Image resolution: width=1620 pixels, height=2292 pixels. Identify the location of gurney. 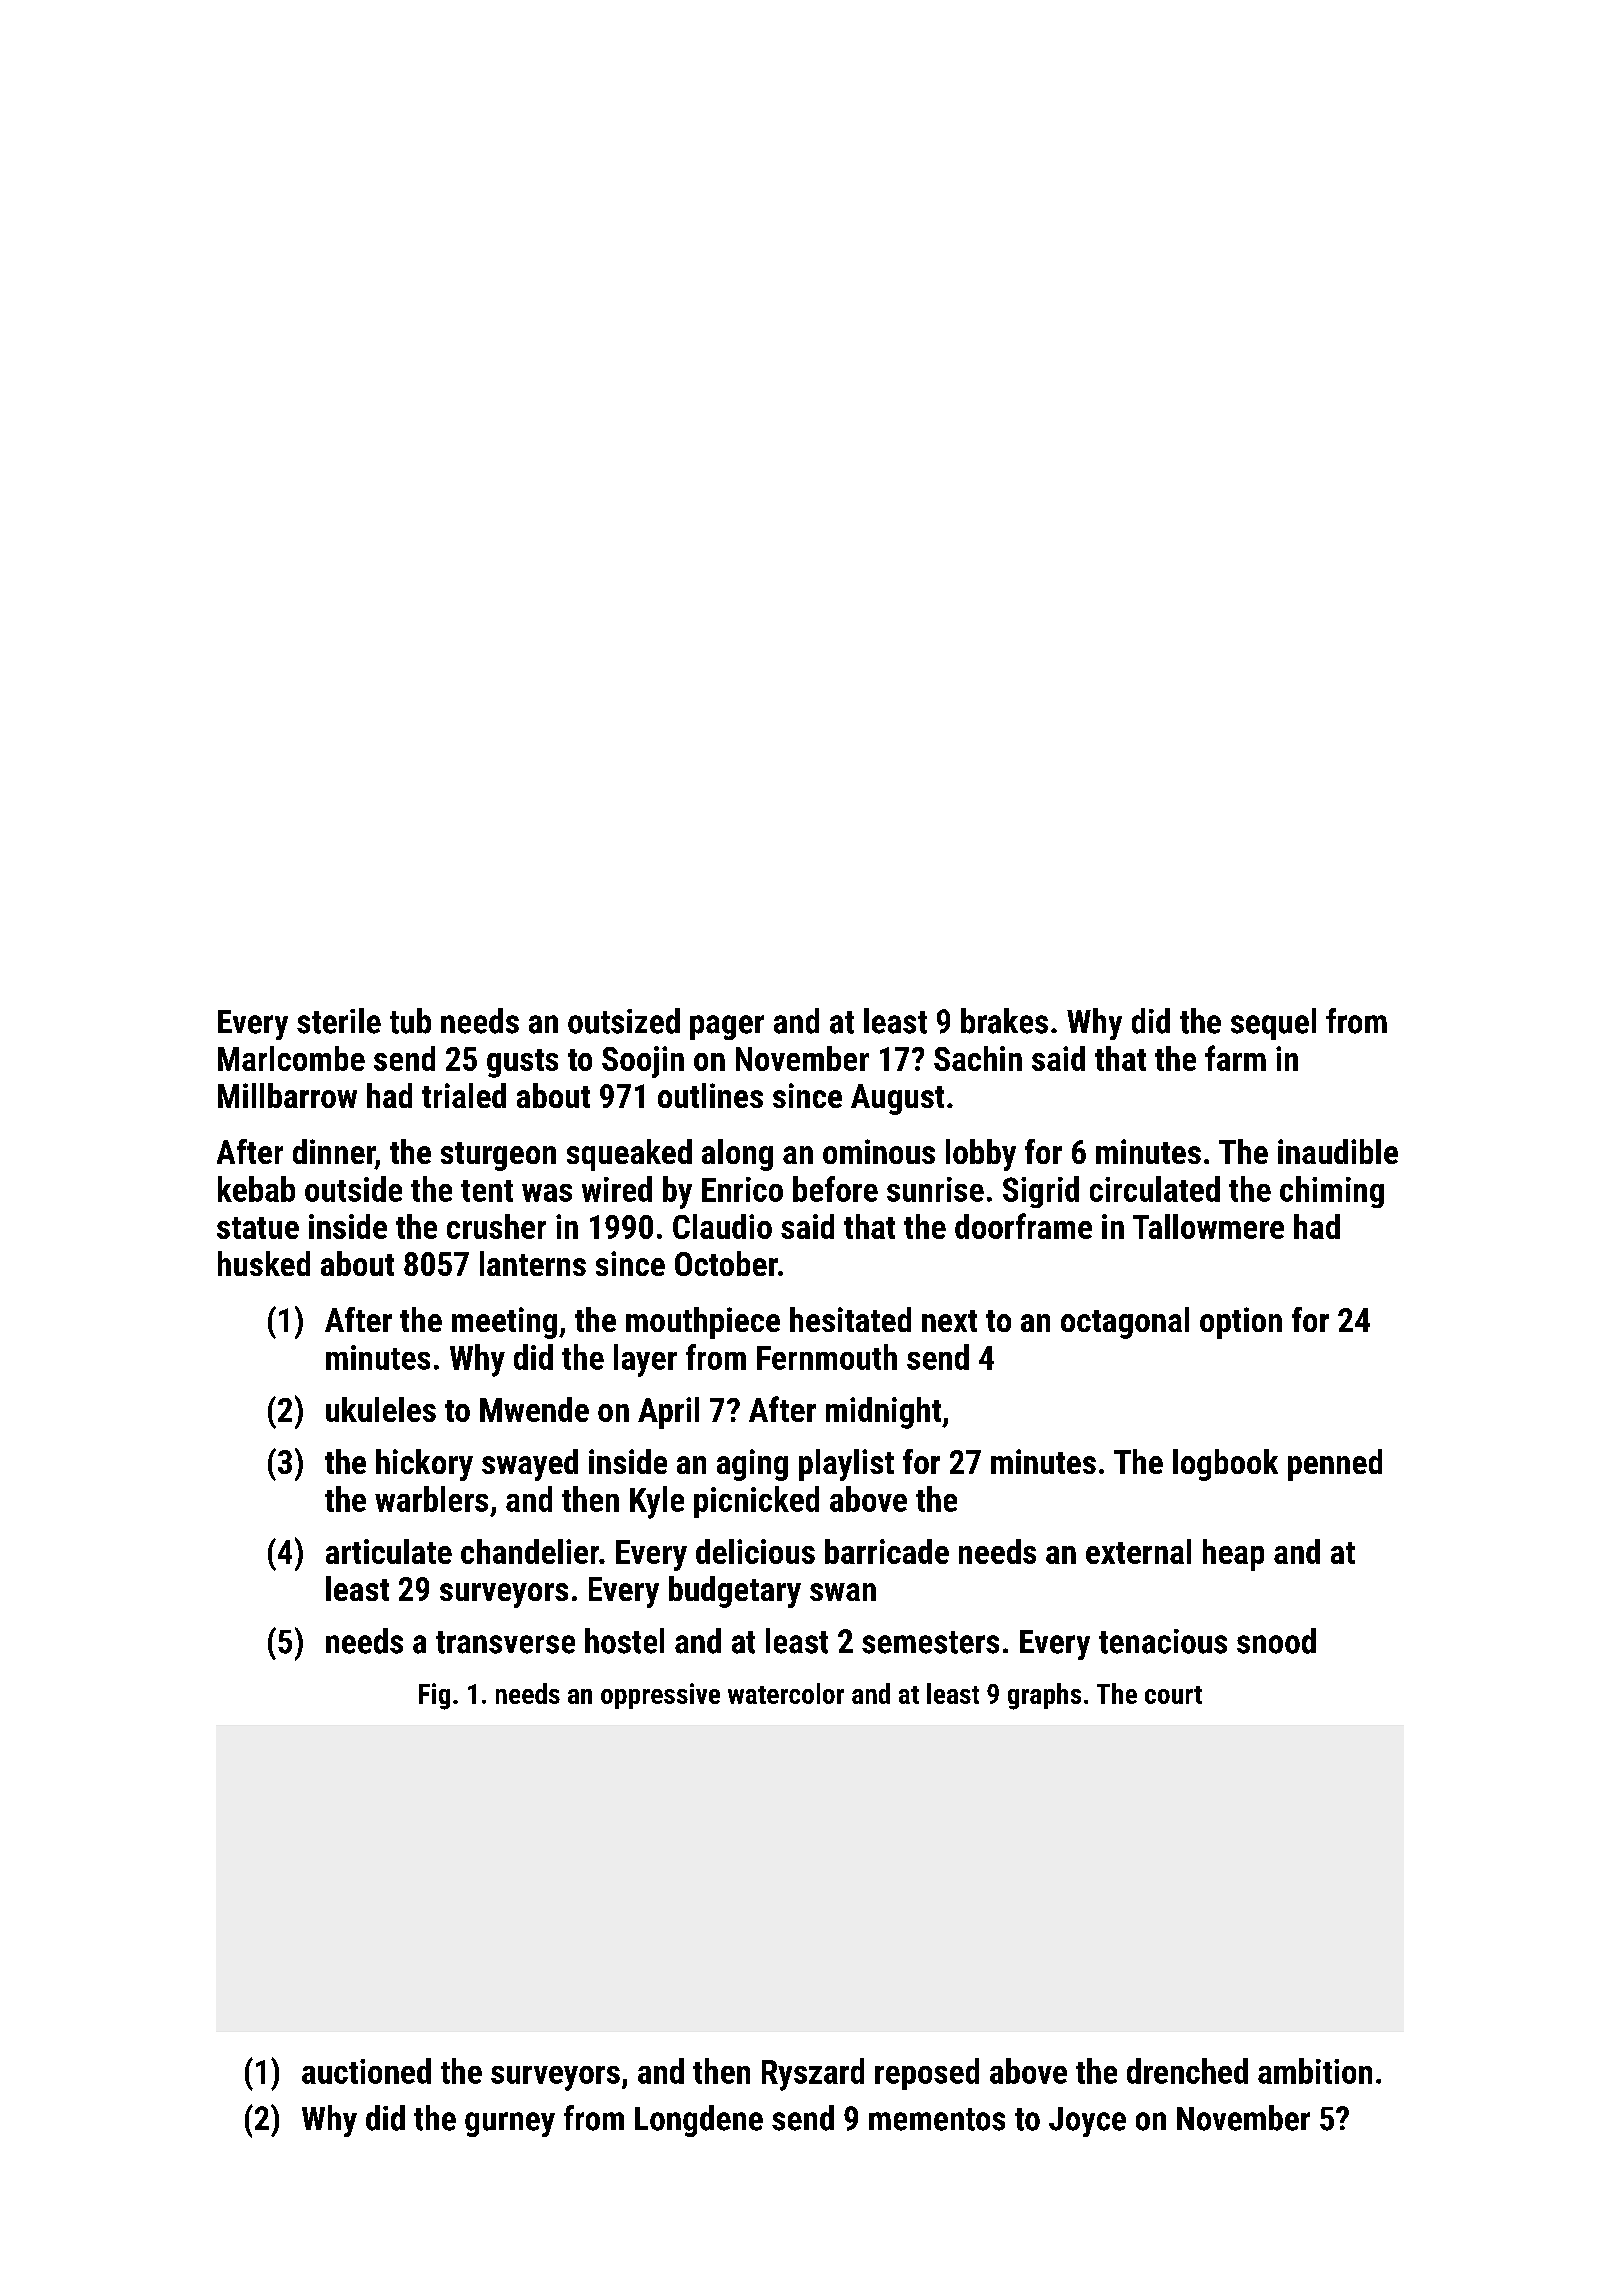
(510, 2124).
